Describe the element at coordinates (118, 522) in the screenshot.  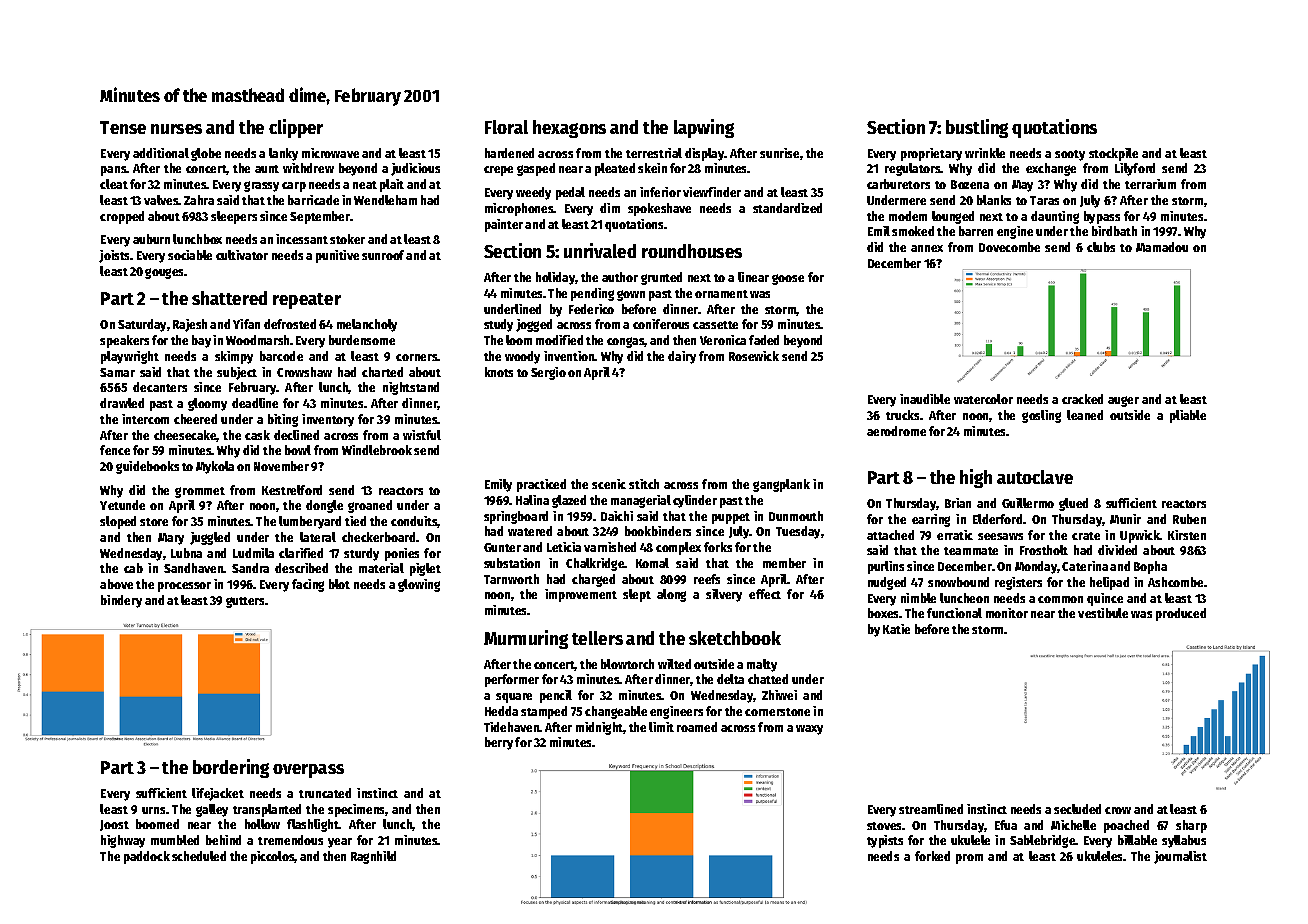
I see `sloped` at that location.
